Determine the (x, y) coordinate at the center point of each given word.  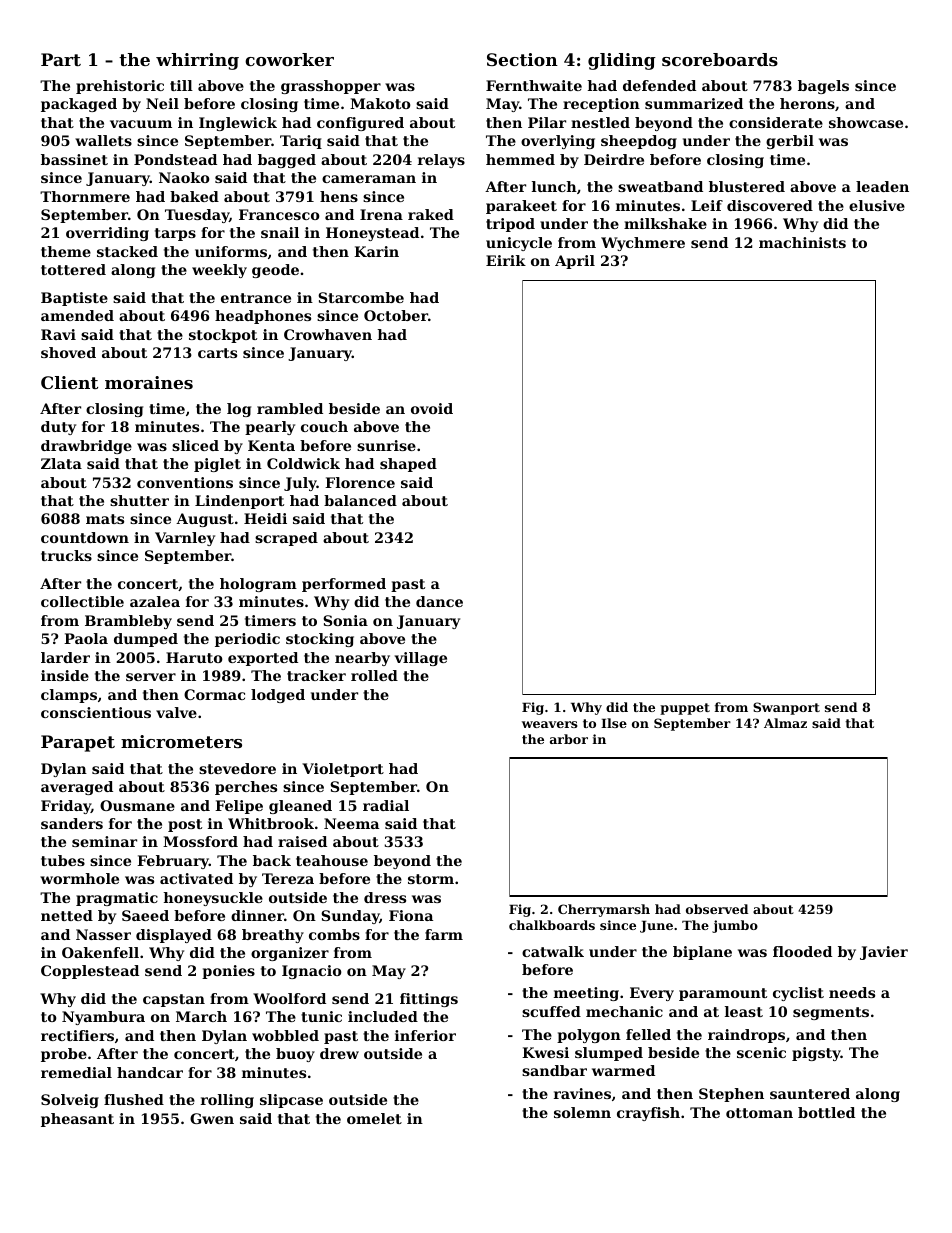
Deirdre (614, 159)
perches (246, 788)
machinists (802, 242)
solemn (582, 1112)
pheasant (77, 1120)
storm (431, 879)
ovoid (432, 408)
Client (69, 382)
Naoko (184, 177)
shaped (408, 465)
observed (717, 909)
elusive (877, 205)
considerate (776, 122)
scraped (286, 539)
